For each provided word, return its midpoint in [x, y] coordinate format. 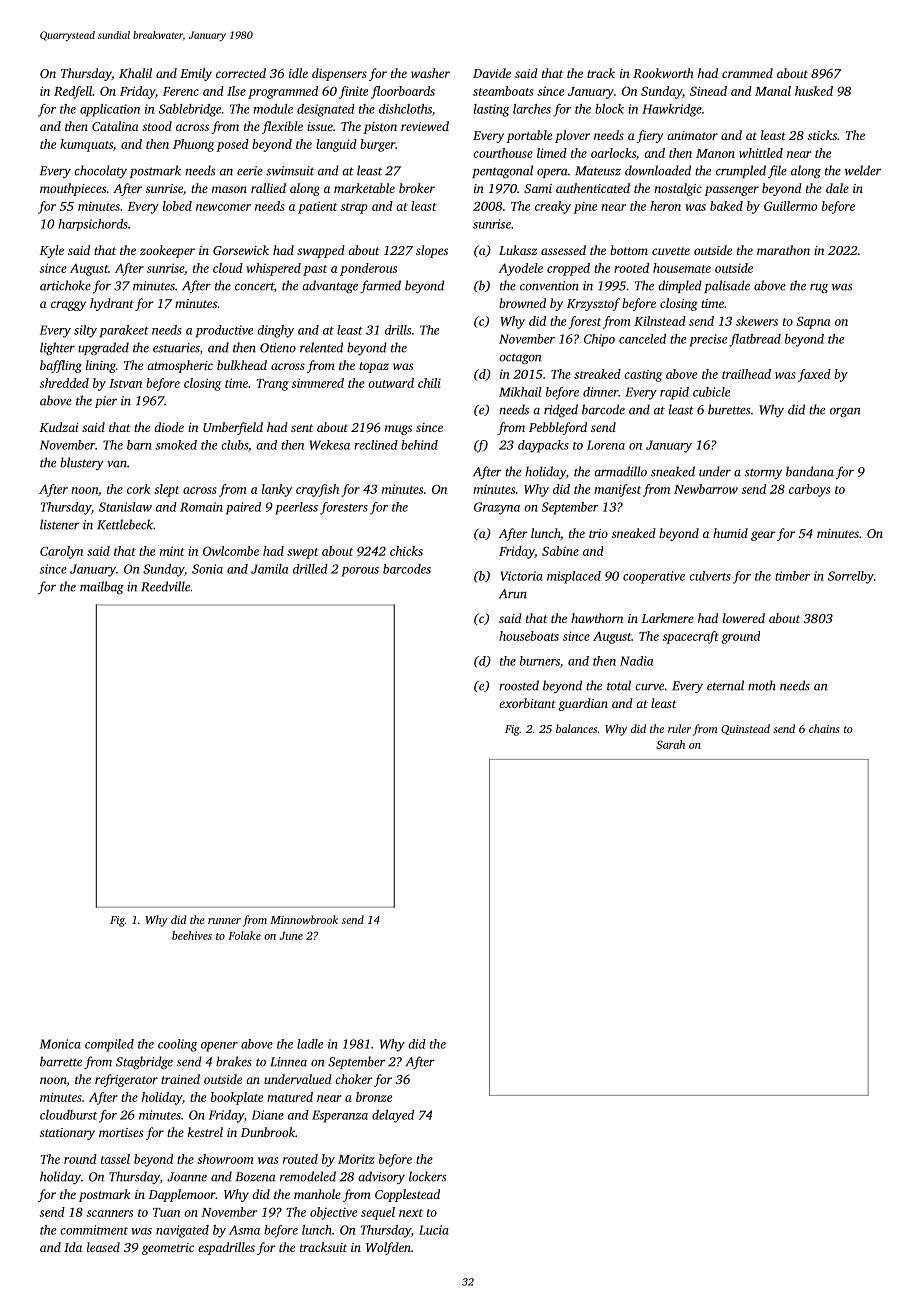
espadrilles [226, 1248]
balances [576, 728]
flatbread [755, 340]
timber [792, 576]
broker [417, 188]
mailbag [102, 587]
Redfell [73, 92]
